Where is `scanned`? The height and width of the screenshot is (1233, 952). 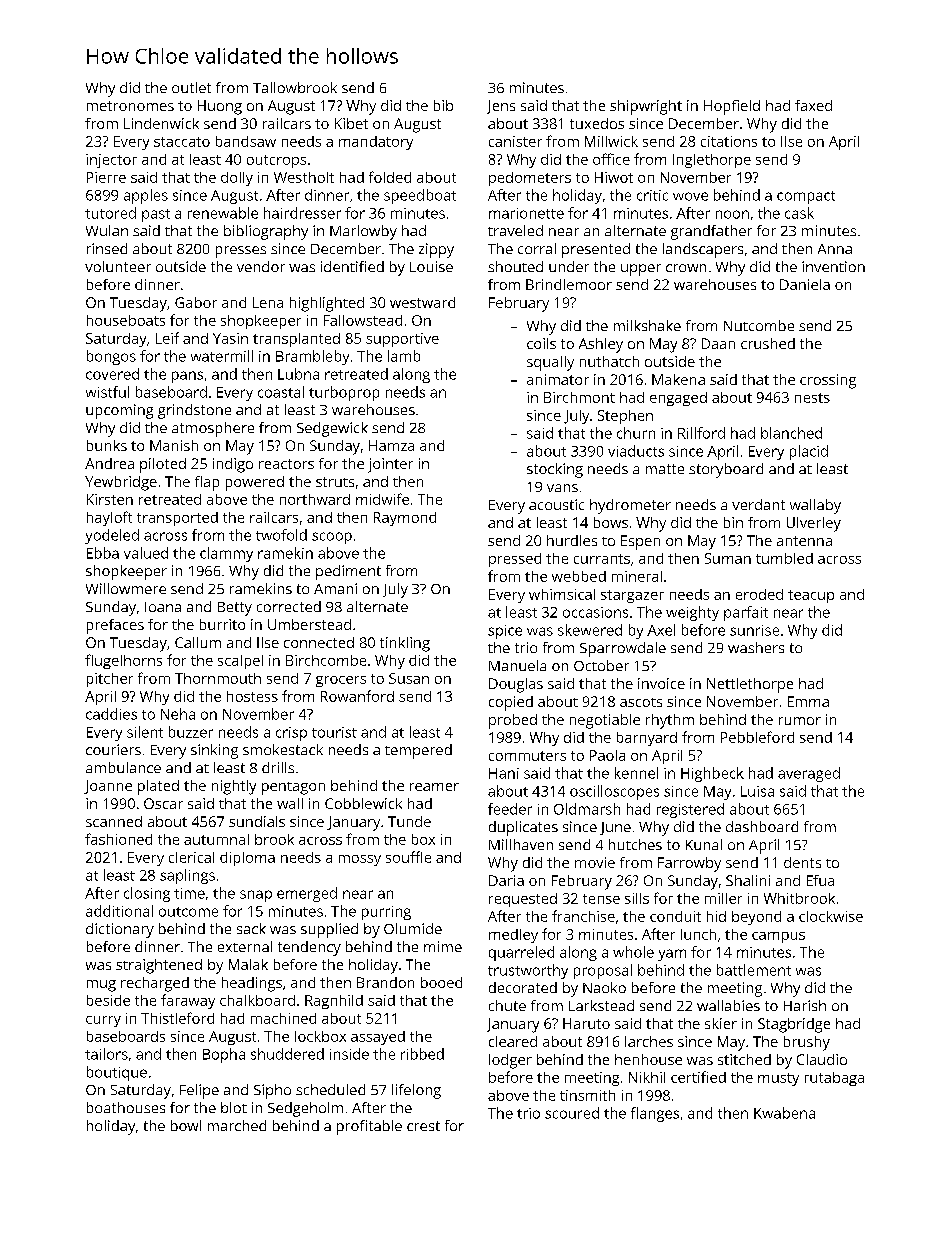 scanned is located at coordinates (114, 821).
